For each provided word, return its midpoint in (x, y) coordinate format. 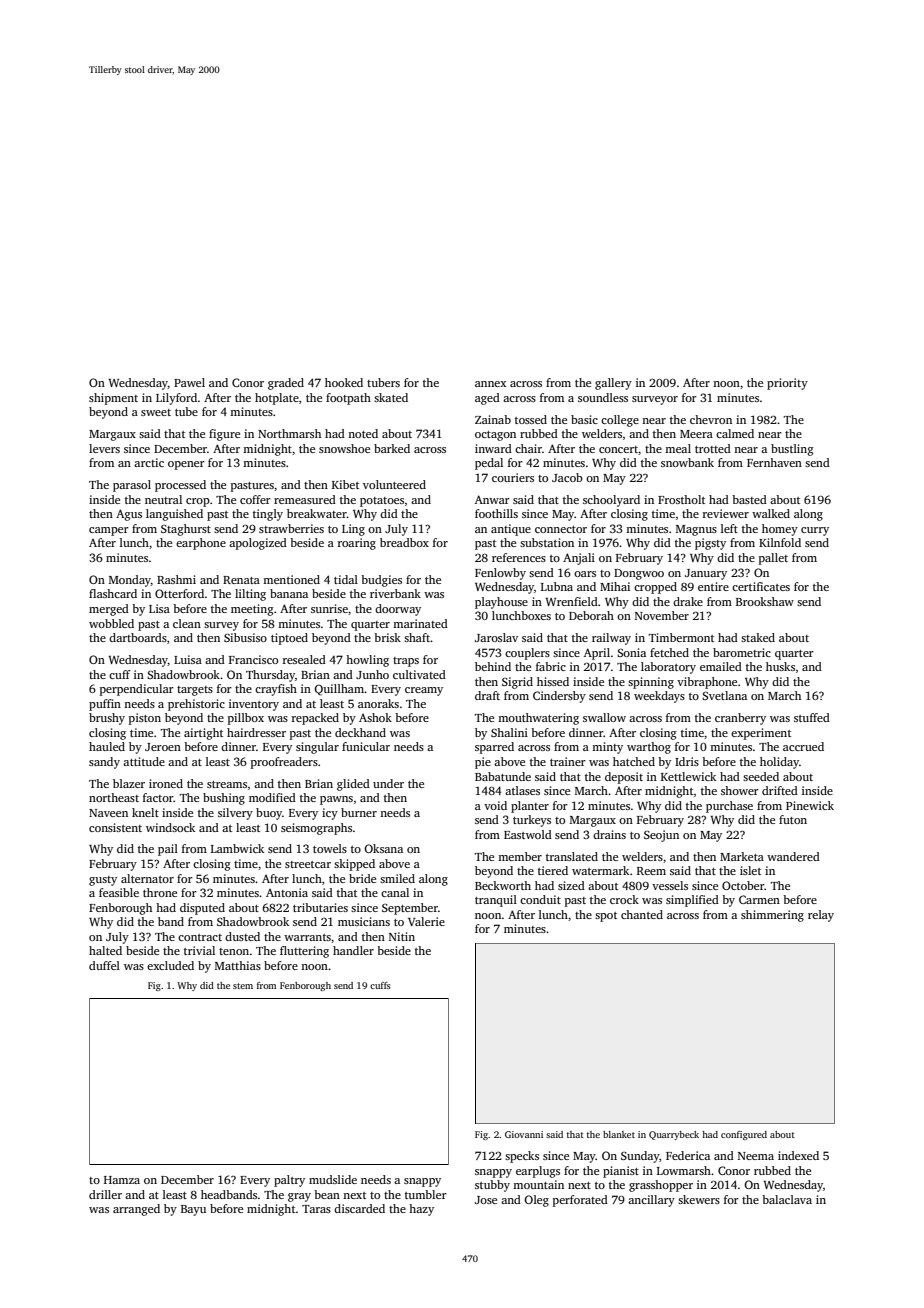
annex (490, 384)
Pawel (189, 382)
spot (606, 917)
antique (511, 530)
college (620, 421)
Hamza (122, 1180)
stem (243, 986)
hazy (421, 1210)
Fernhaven (774, 462)
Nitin (402, 936)
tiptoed (289, 639)
